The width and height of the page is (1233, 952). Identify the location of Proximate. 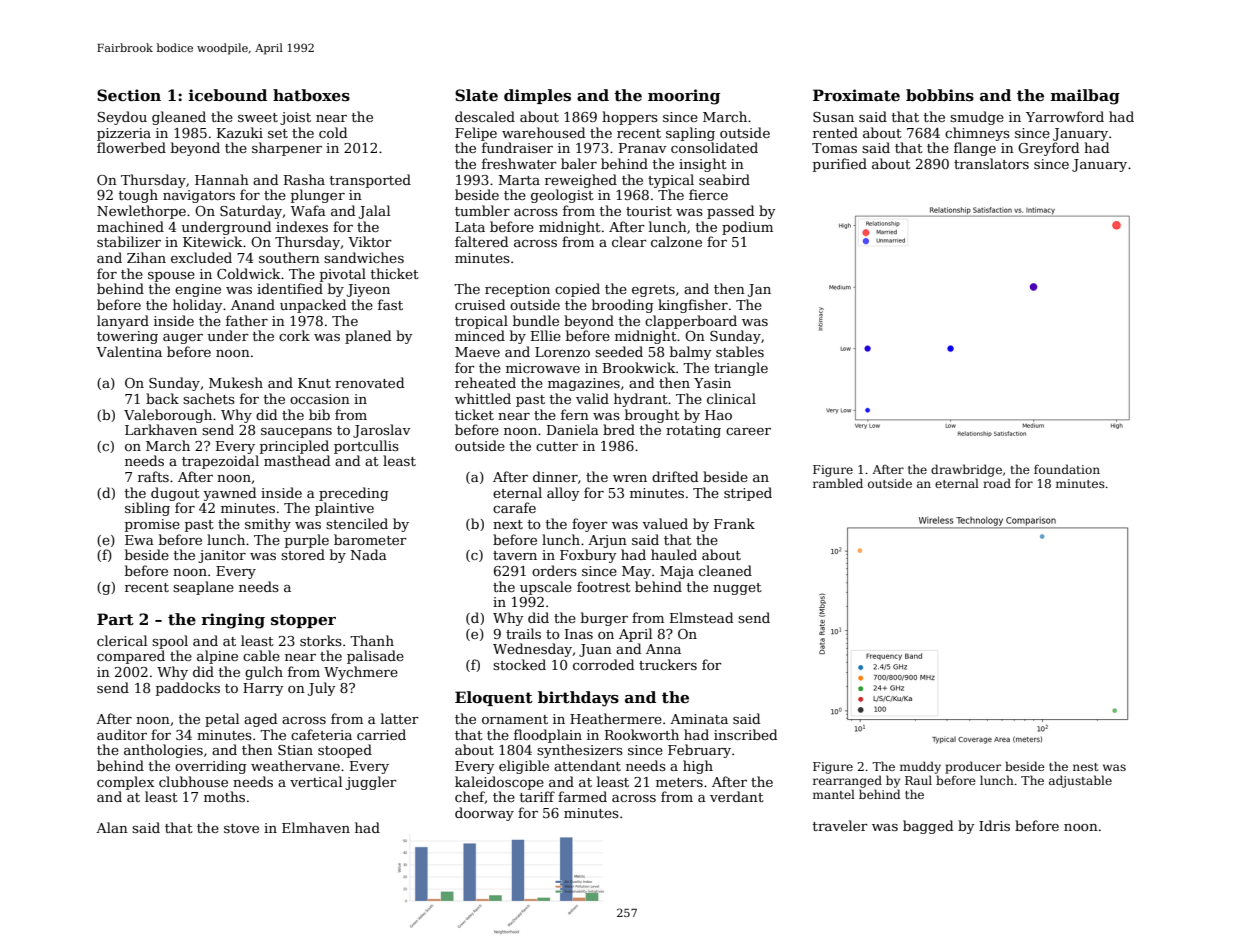
(856, 95).
